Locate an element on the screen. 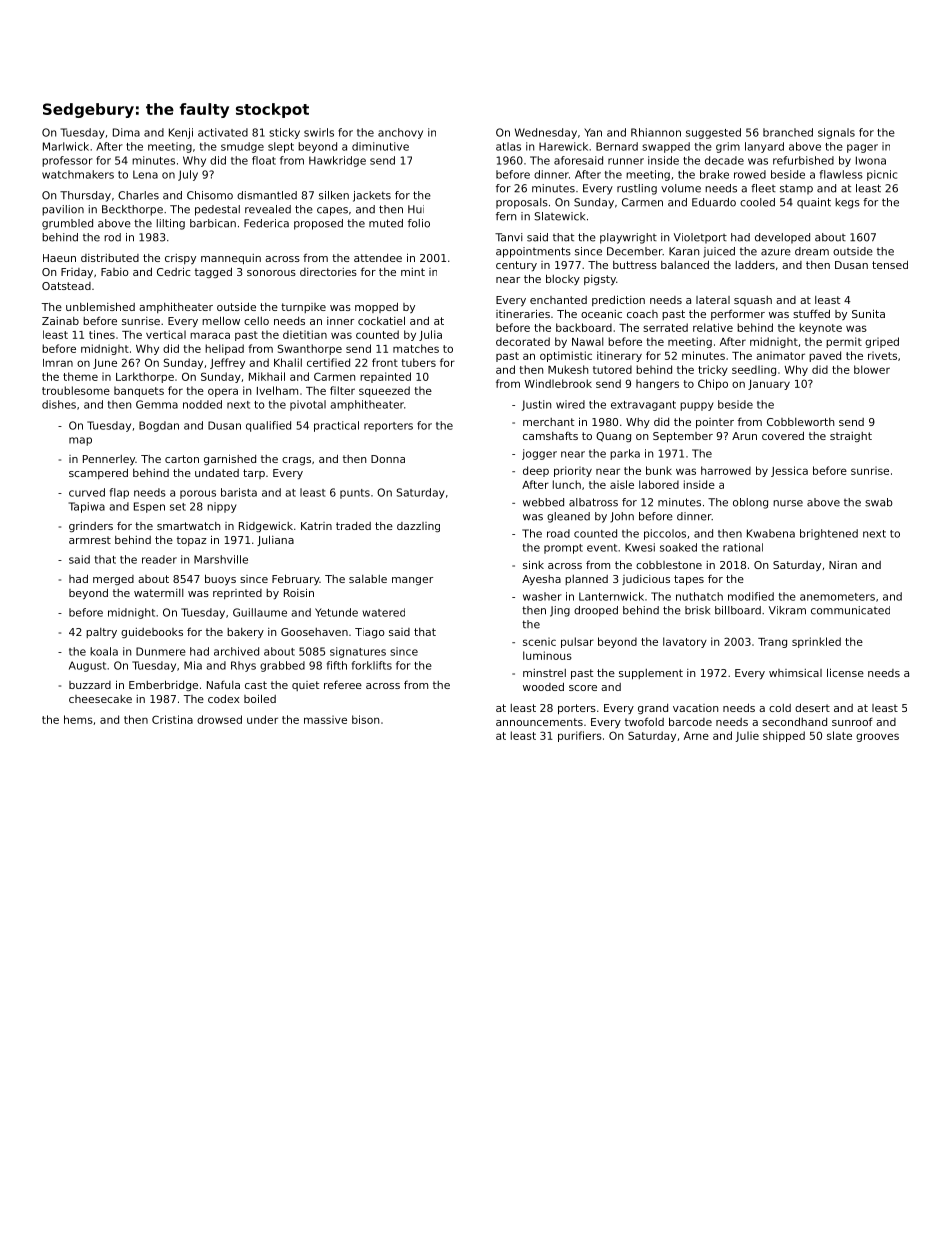 This screenshot has height=1233, width=952. hems is located at coordinates (78, 719).
